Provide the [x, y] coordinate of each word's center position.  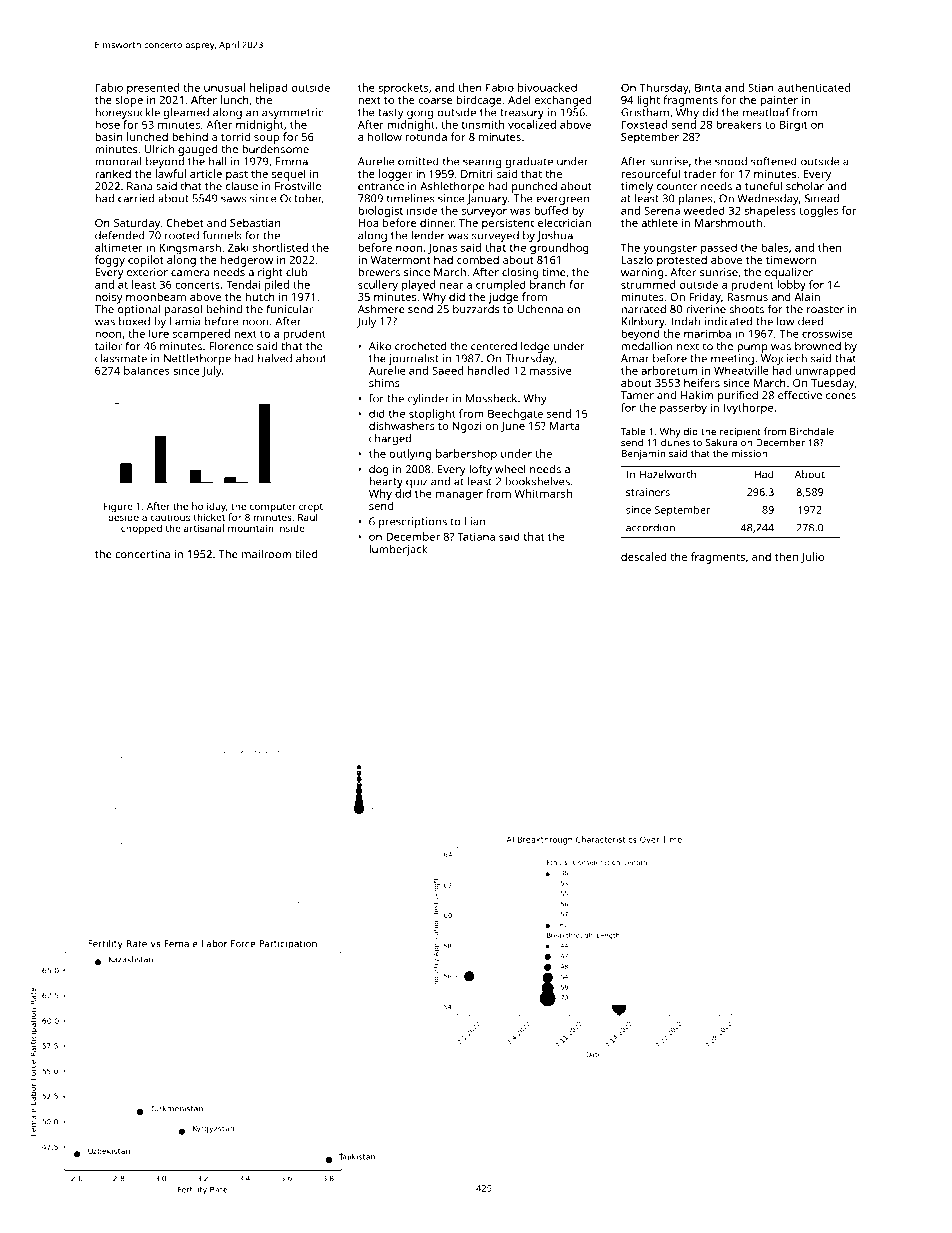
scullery [378, 286]
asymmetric [292, 113]
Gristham [645, 112]
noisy [109, 298]
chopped [141, 529]
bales [774, 247]
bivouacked [547, 87]
